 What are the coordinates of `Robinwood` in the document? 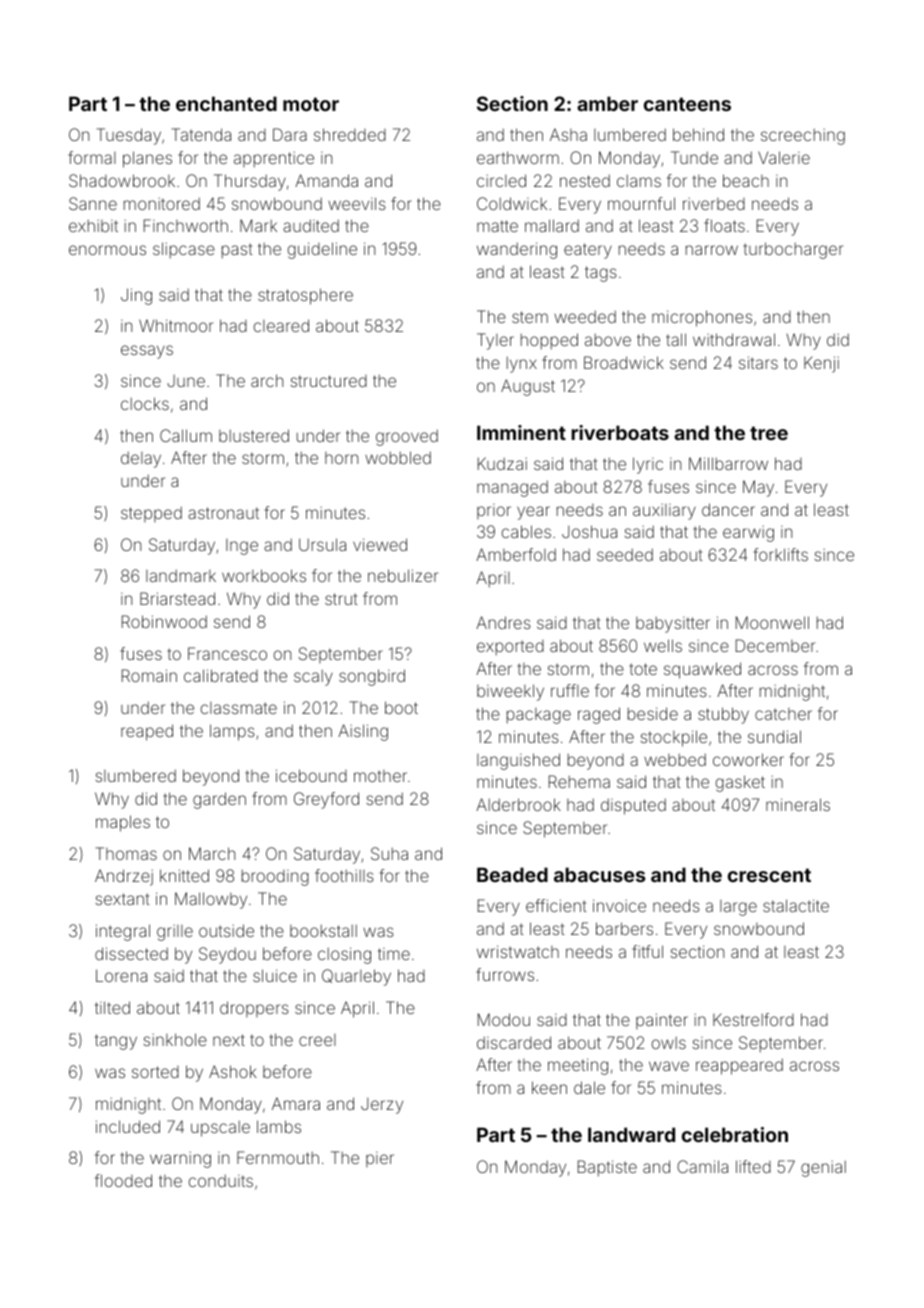 It's located at (164, 621).
